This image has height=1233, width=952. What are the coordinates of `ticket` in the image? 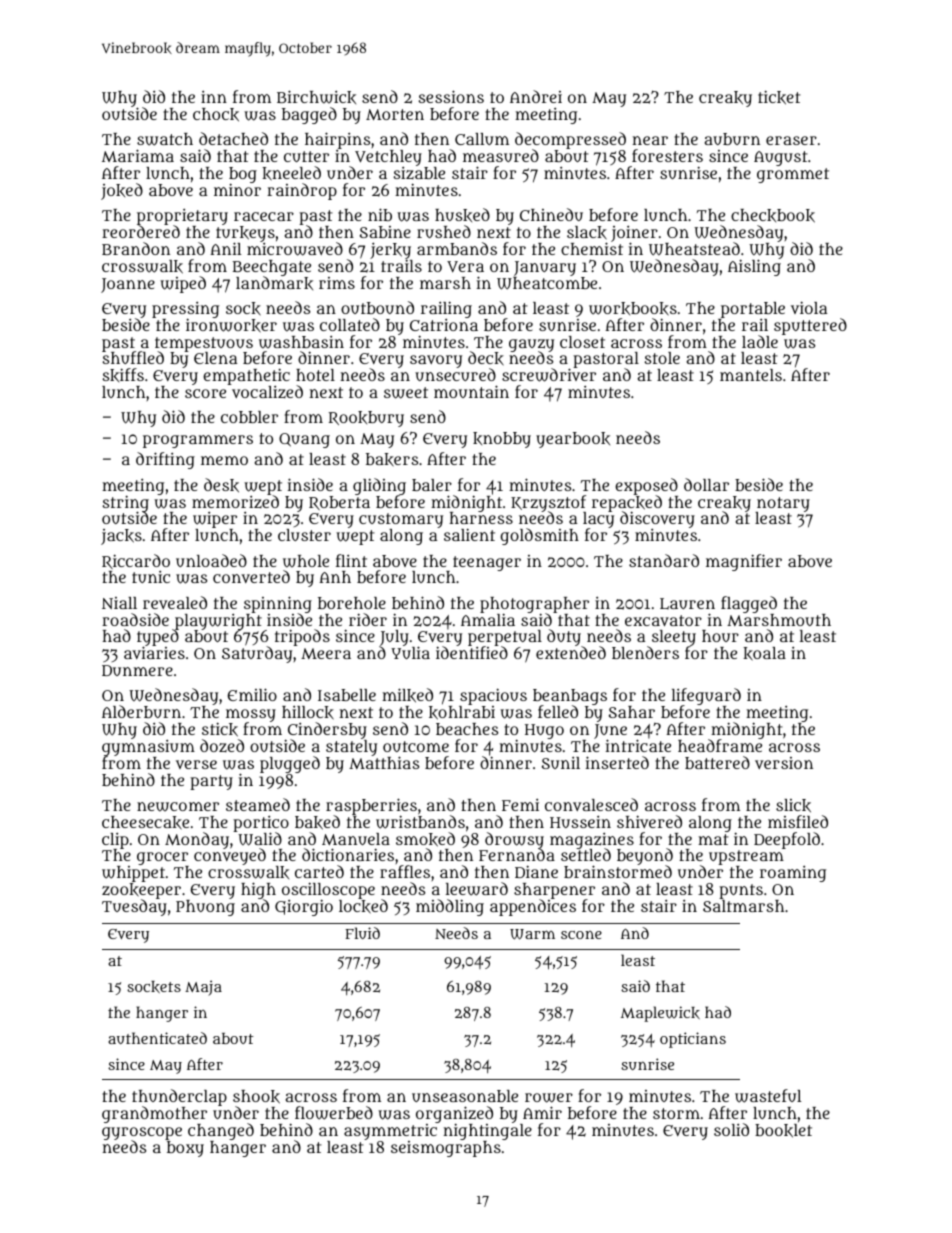 It's located at (779, 97).
